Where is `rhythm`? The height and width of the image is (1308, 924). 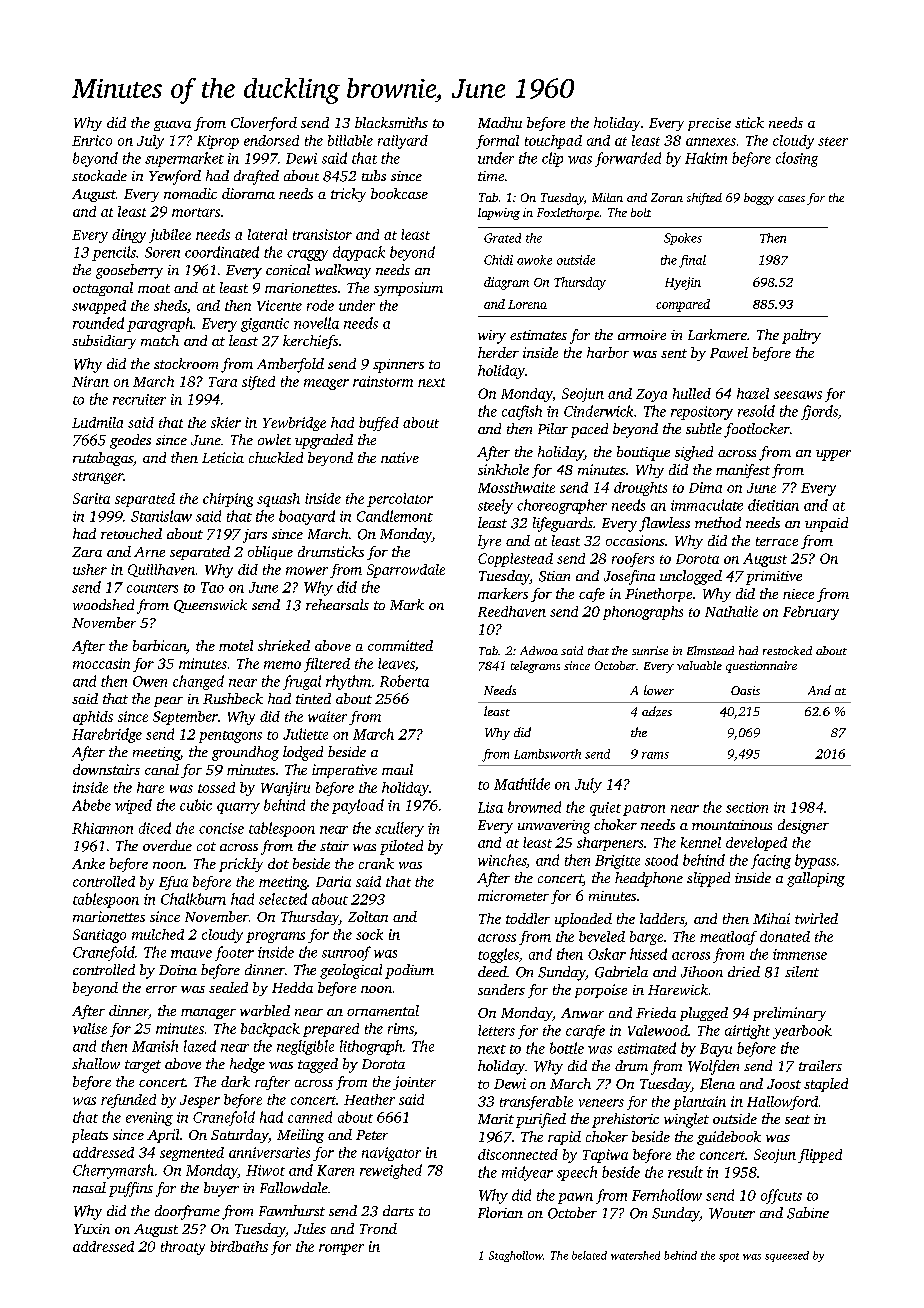 rhythm is located at coordinates (348, 682).
